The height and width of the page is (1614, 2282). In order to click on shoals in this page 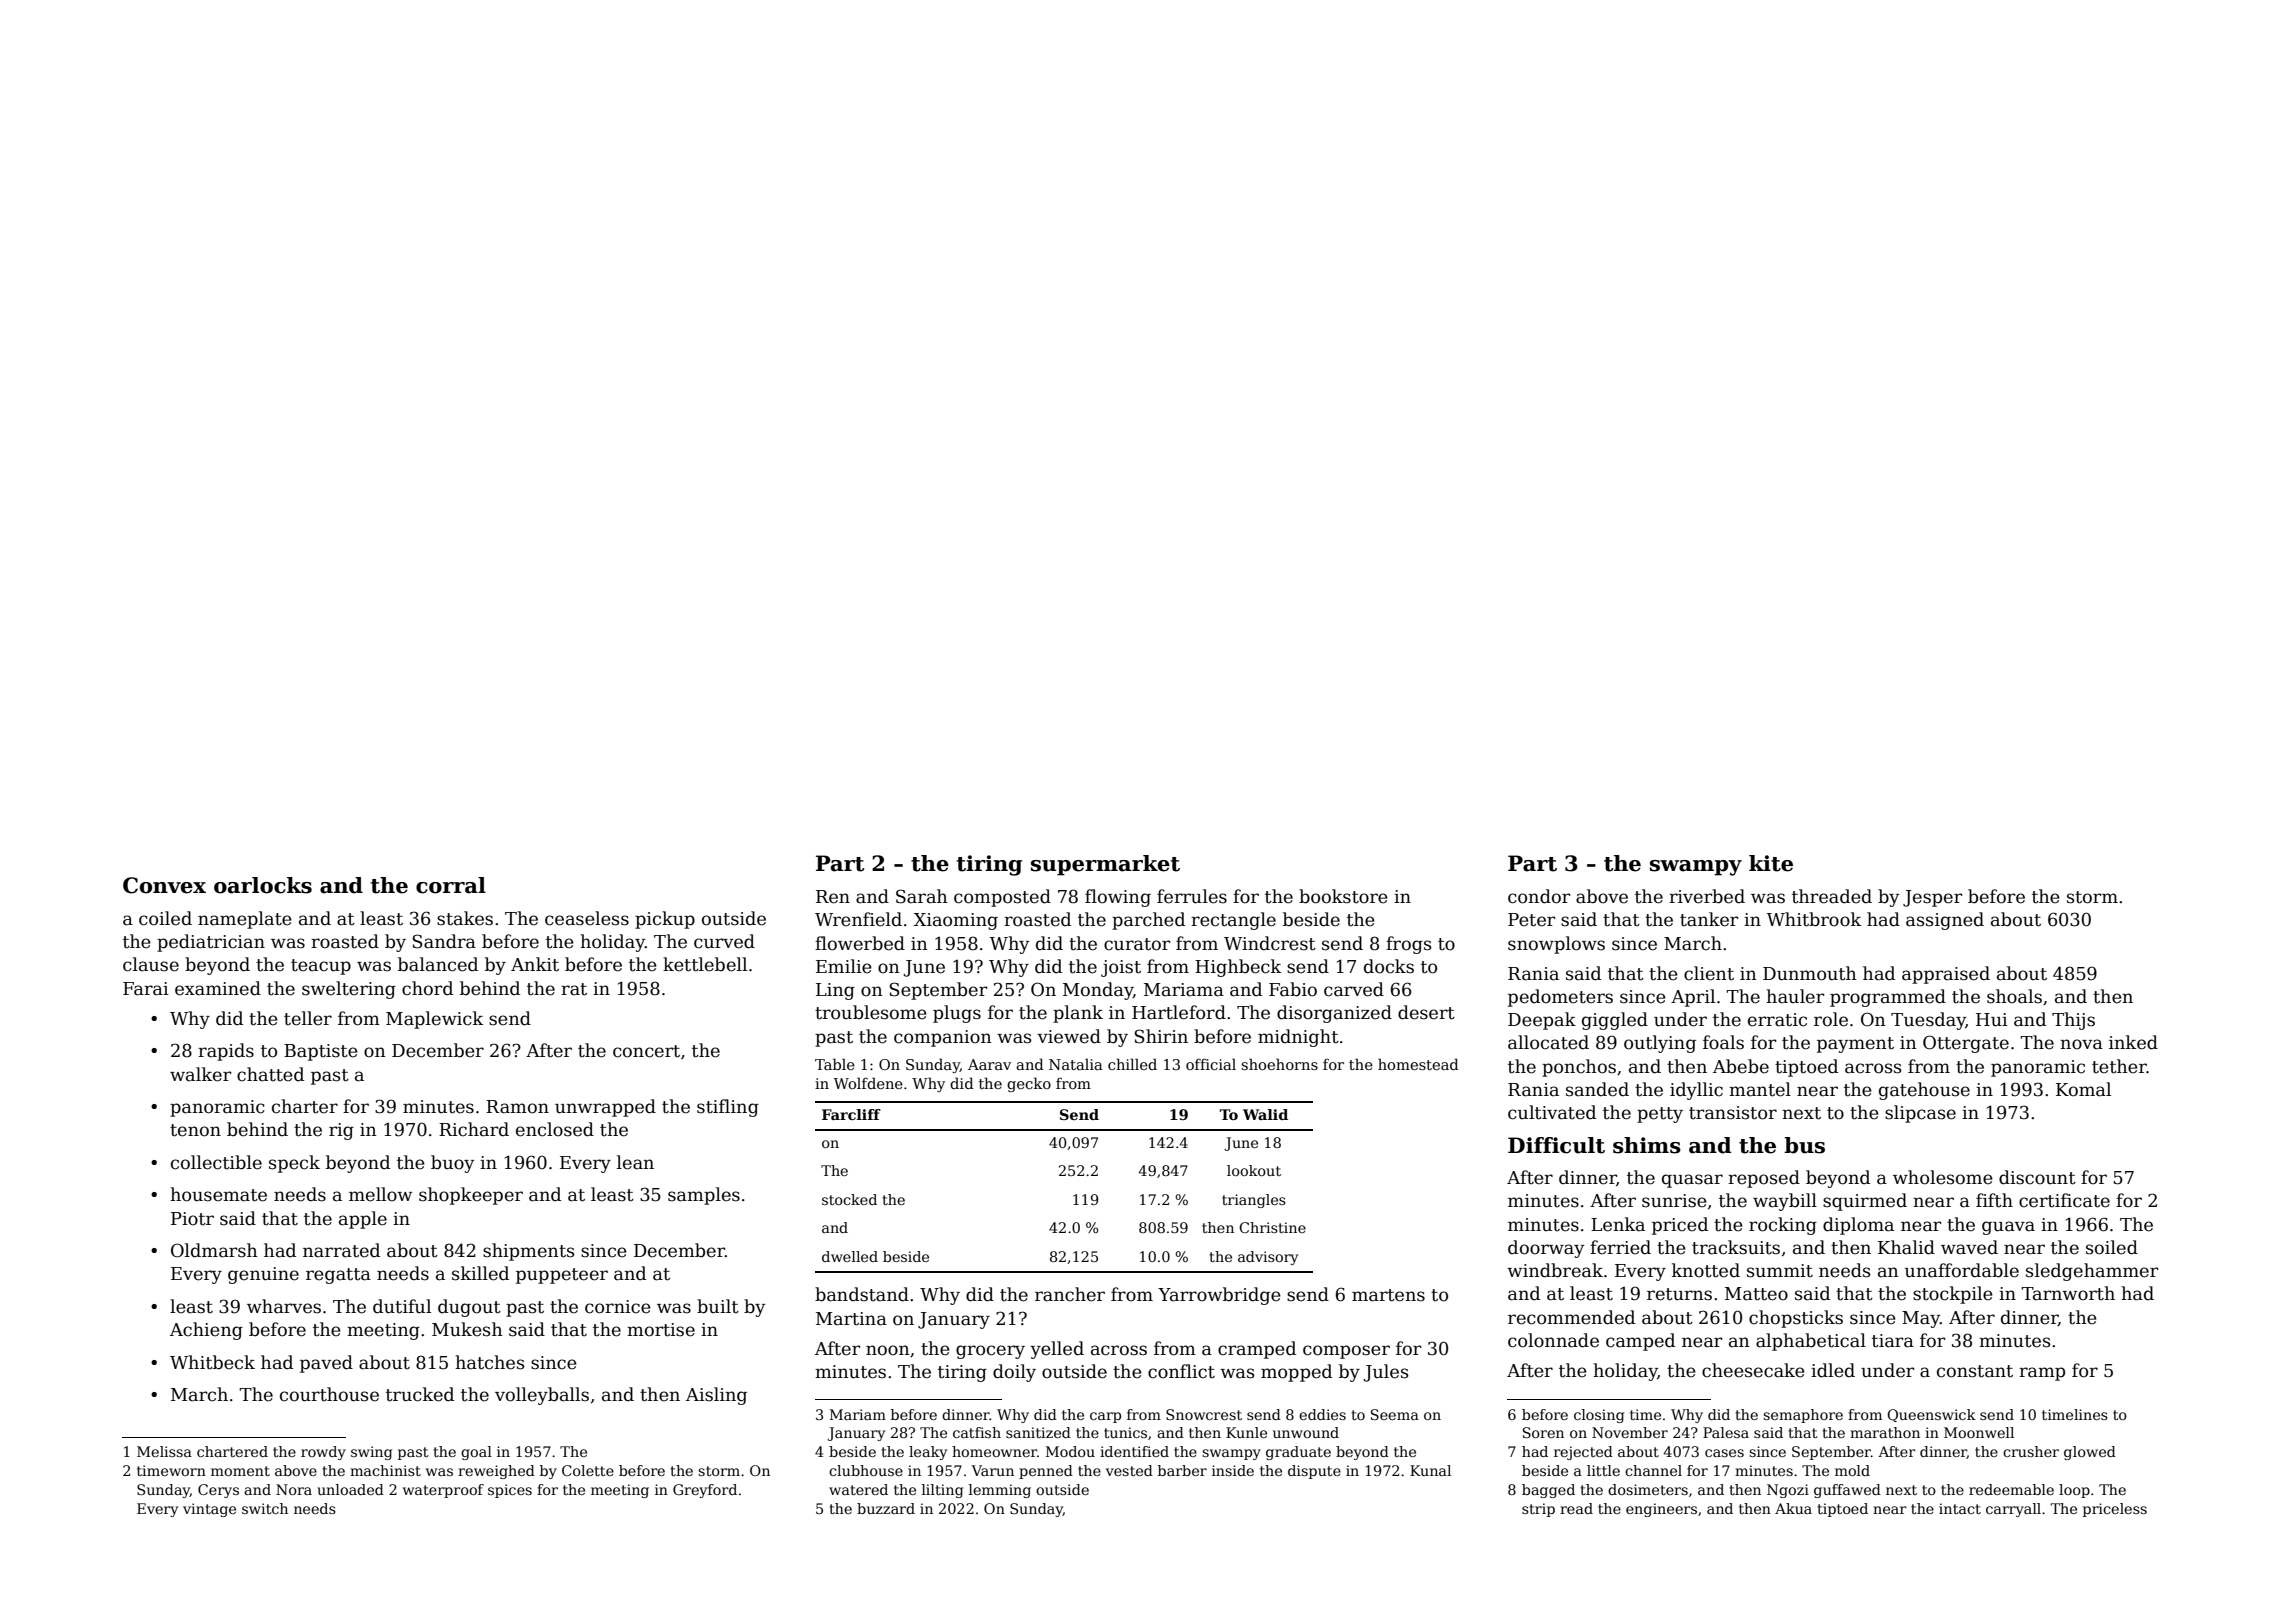, I will do `click(2014, 996)`.
